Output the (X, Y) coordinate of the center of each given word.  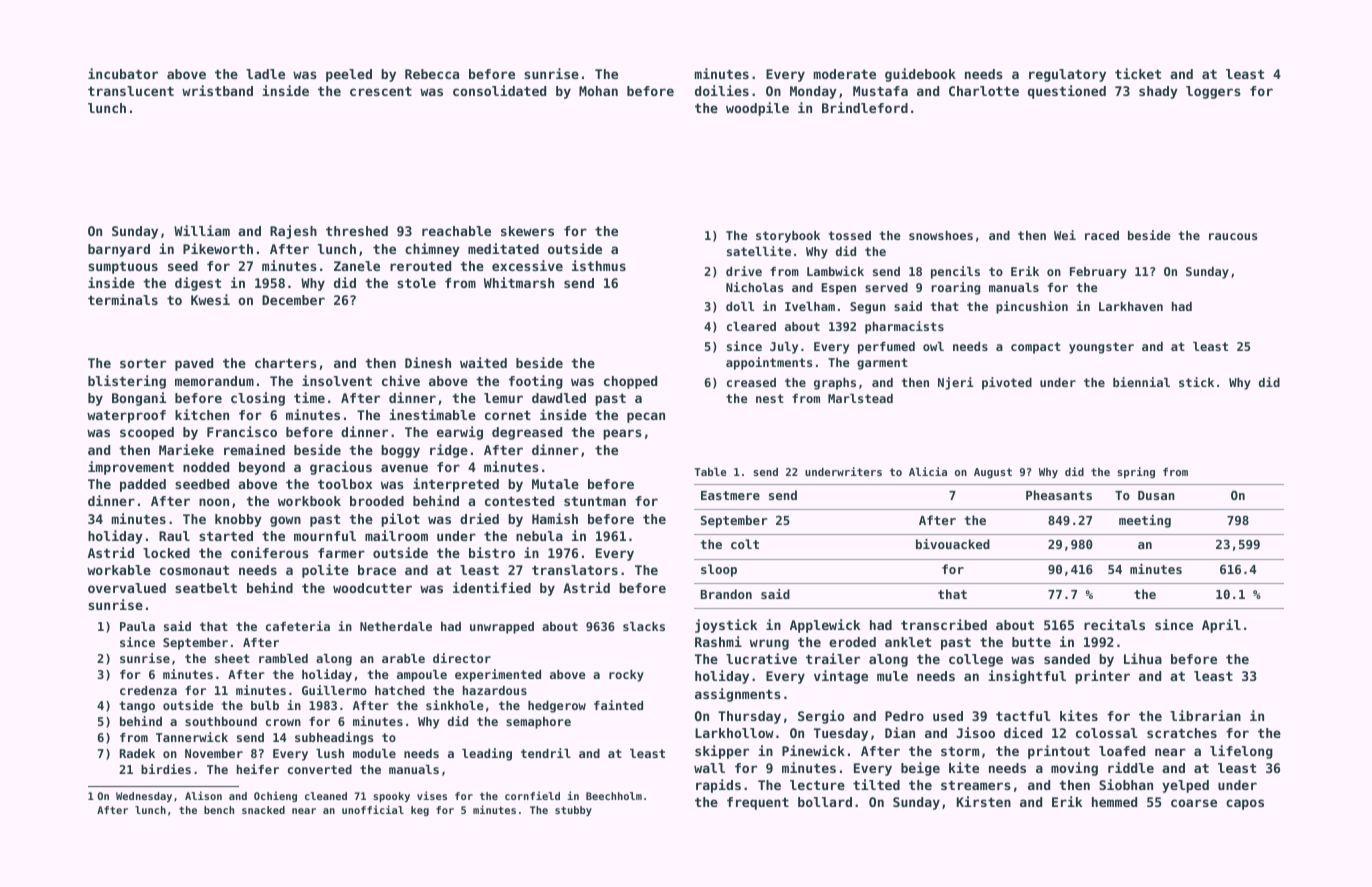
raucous (1233, 236)
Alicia (928, 471)
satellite (759, 251)
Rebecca (432, 74)
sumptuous (123, 268)
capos (1245, 804)
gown (285, 521)
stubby (573, 811)
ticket (1138, 73)
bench (219, 810)
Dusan (1156, 495)
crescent (381, 91)
